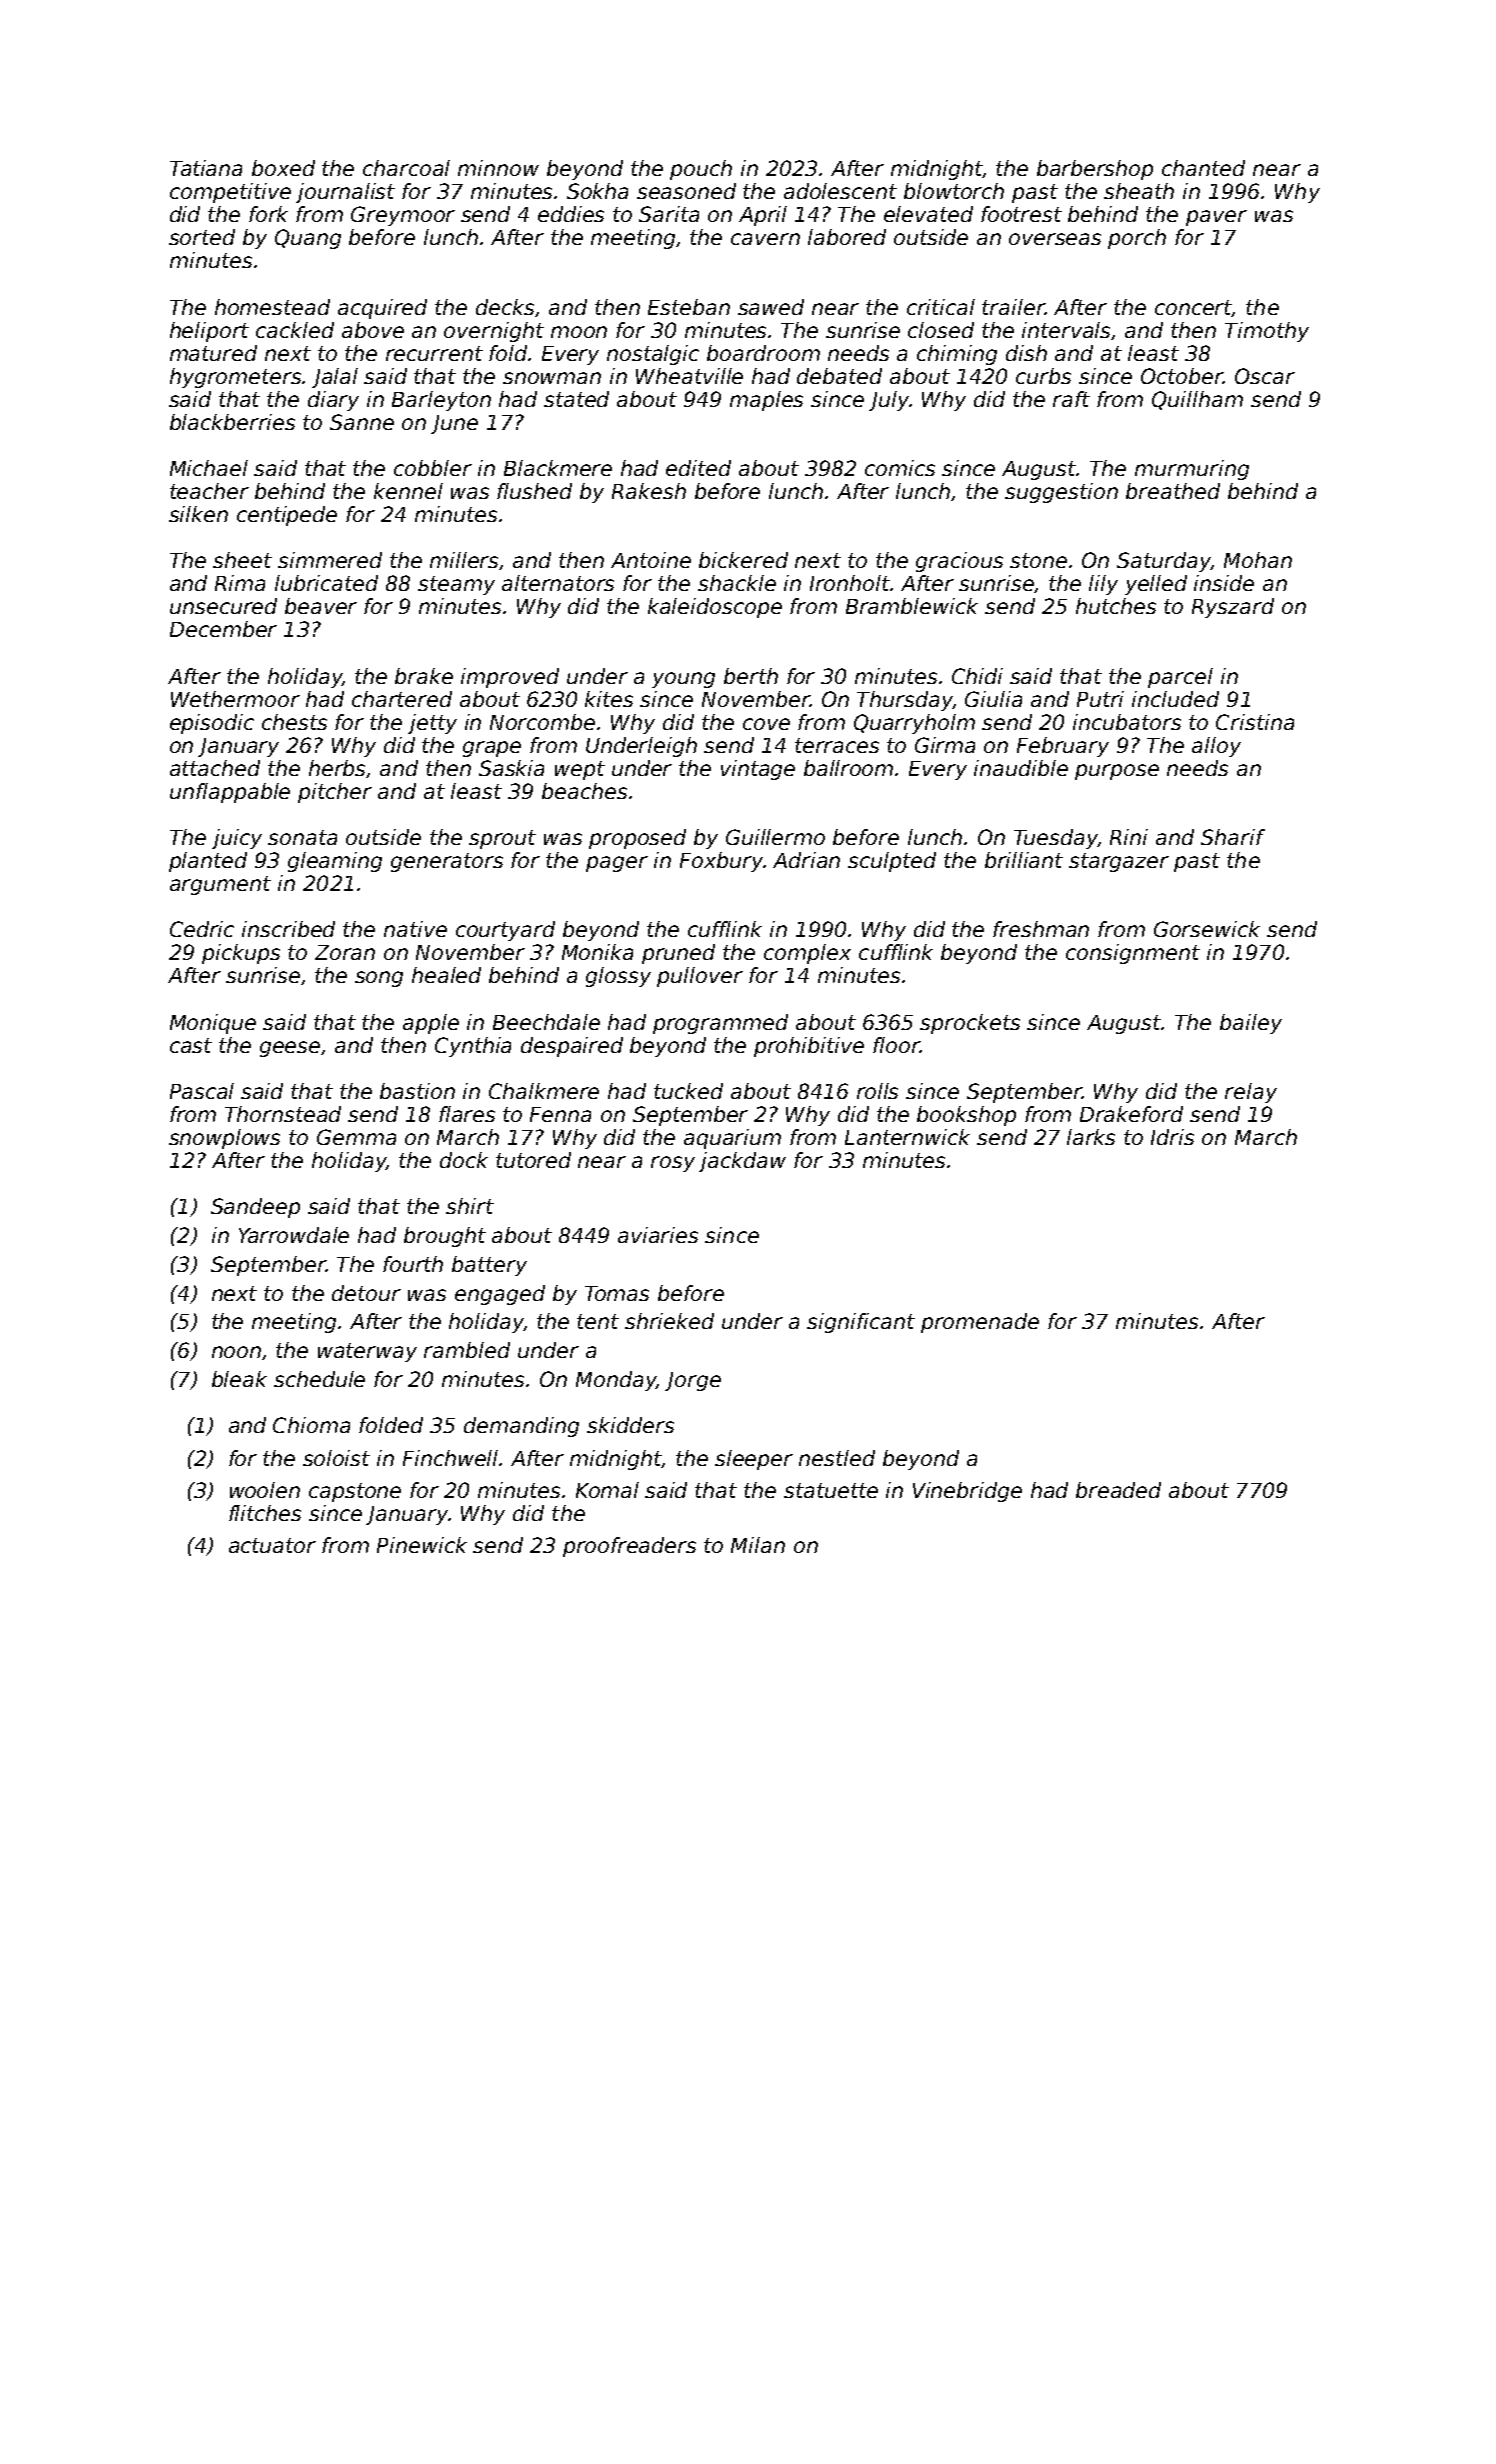 The width and height of the document is (1496, 2464). What do you see at coordinates (379, 979) in the document?
I see `song` at bounding box center [379, 979].
